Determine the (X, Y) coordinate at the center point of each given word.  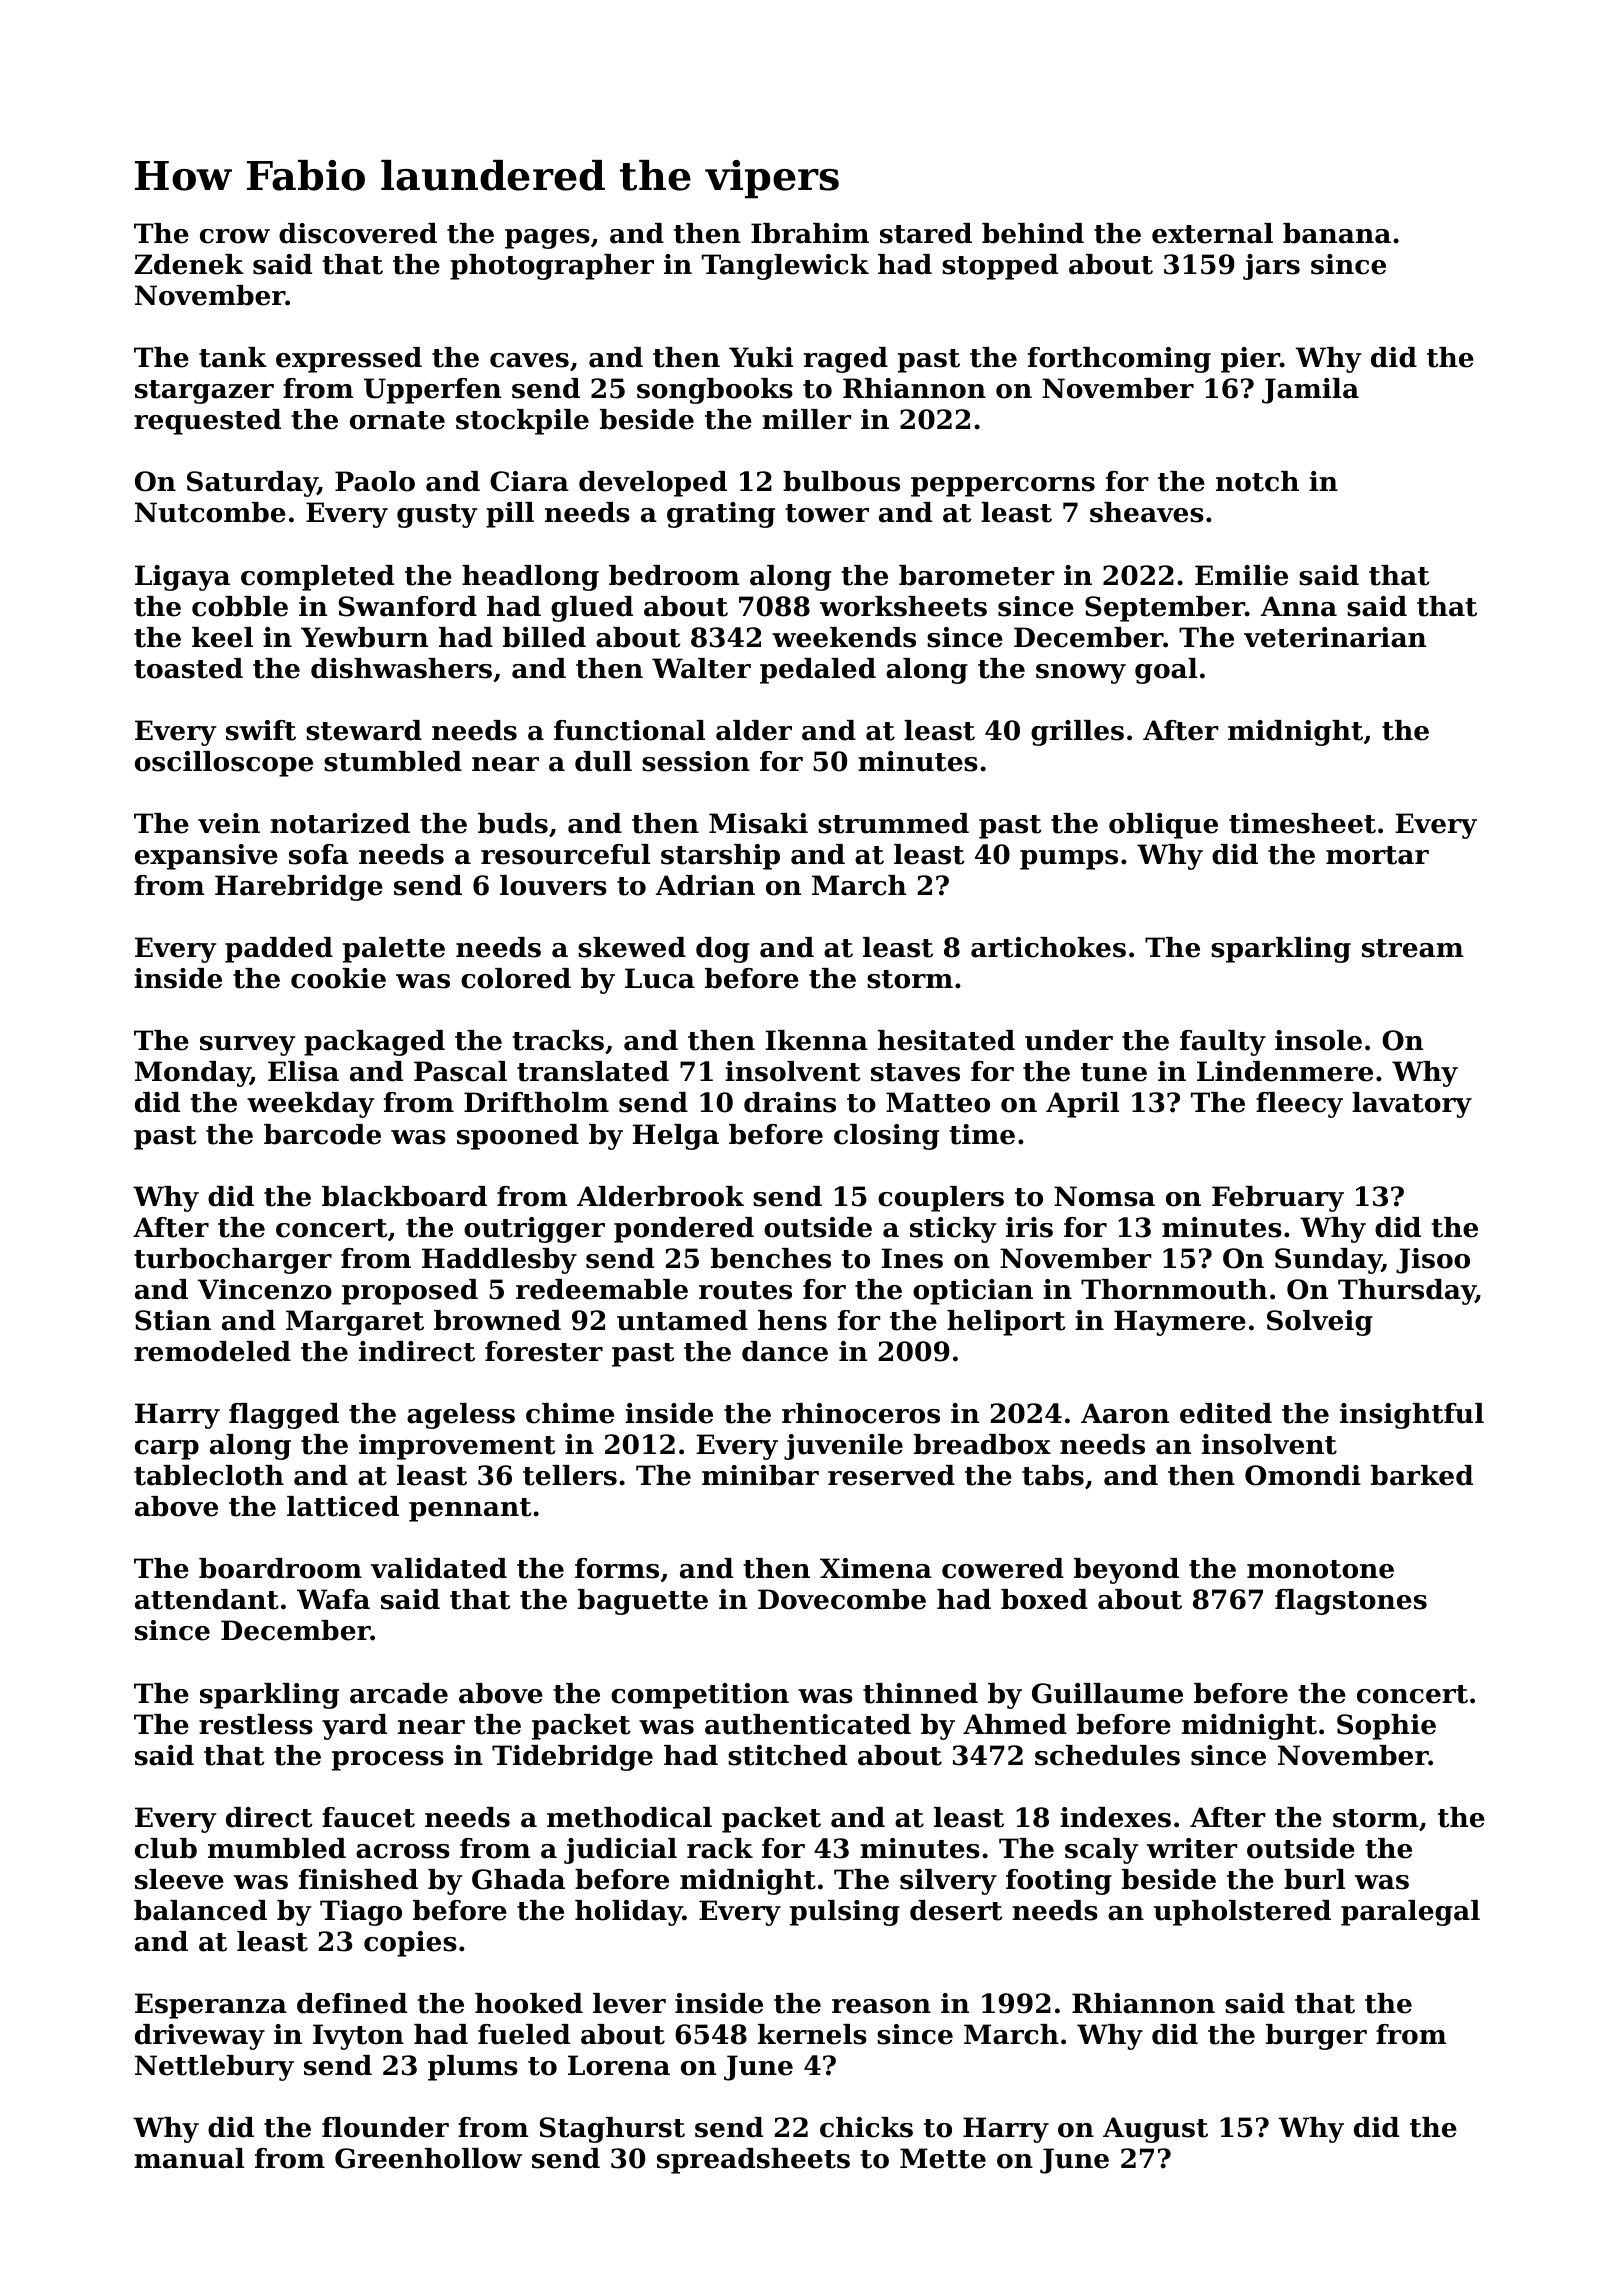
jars (1271, 267)
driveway (200, 2037)
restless (256, 1724)
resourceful (565, 854)
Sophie (1386, 1727)
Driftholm (536, 1102)
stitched (787, 1755)
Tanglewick (785, 267)
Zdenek (189, 264)
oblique (1163, 826)
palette (394, 950)
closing (886, 1137)
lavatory (1412, 1105)
